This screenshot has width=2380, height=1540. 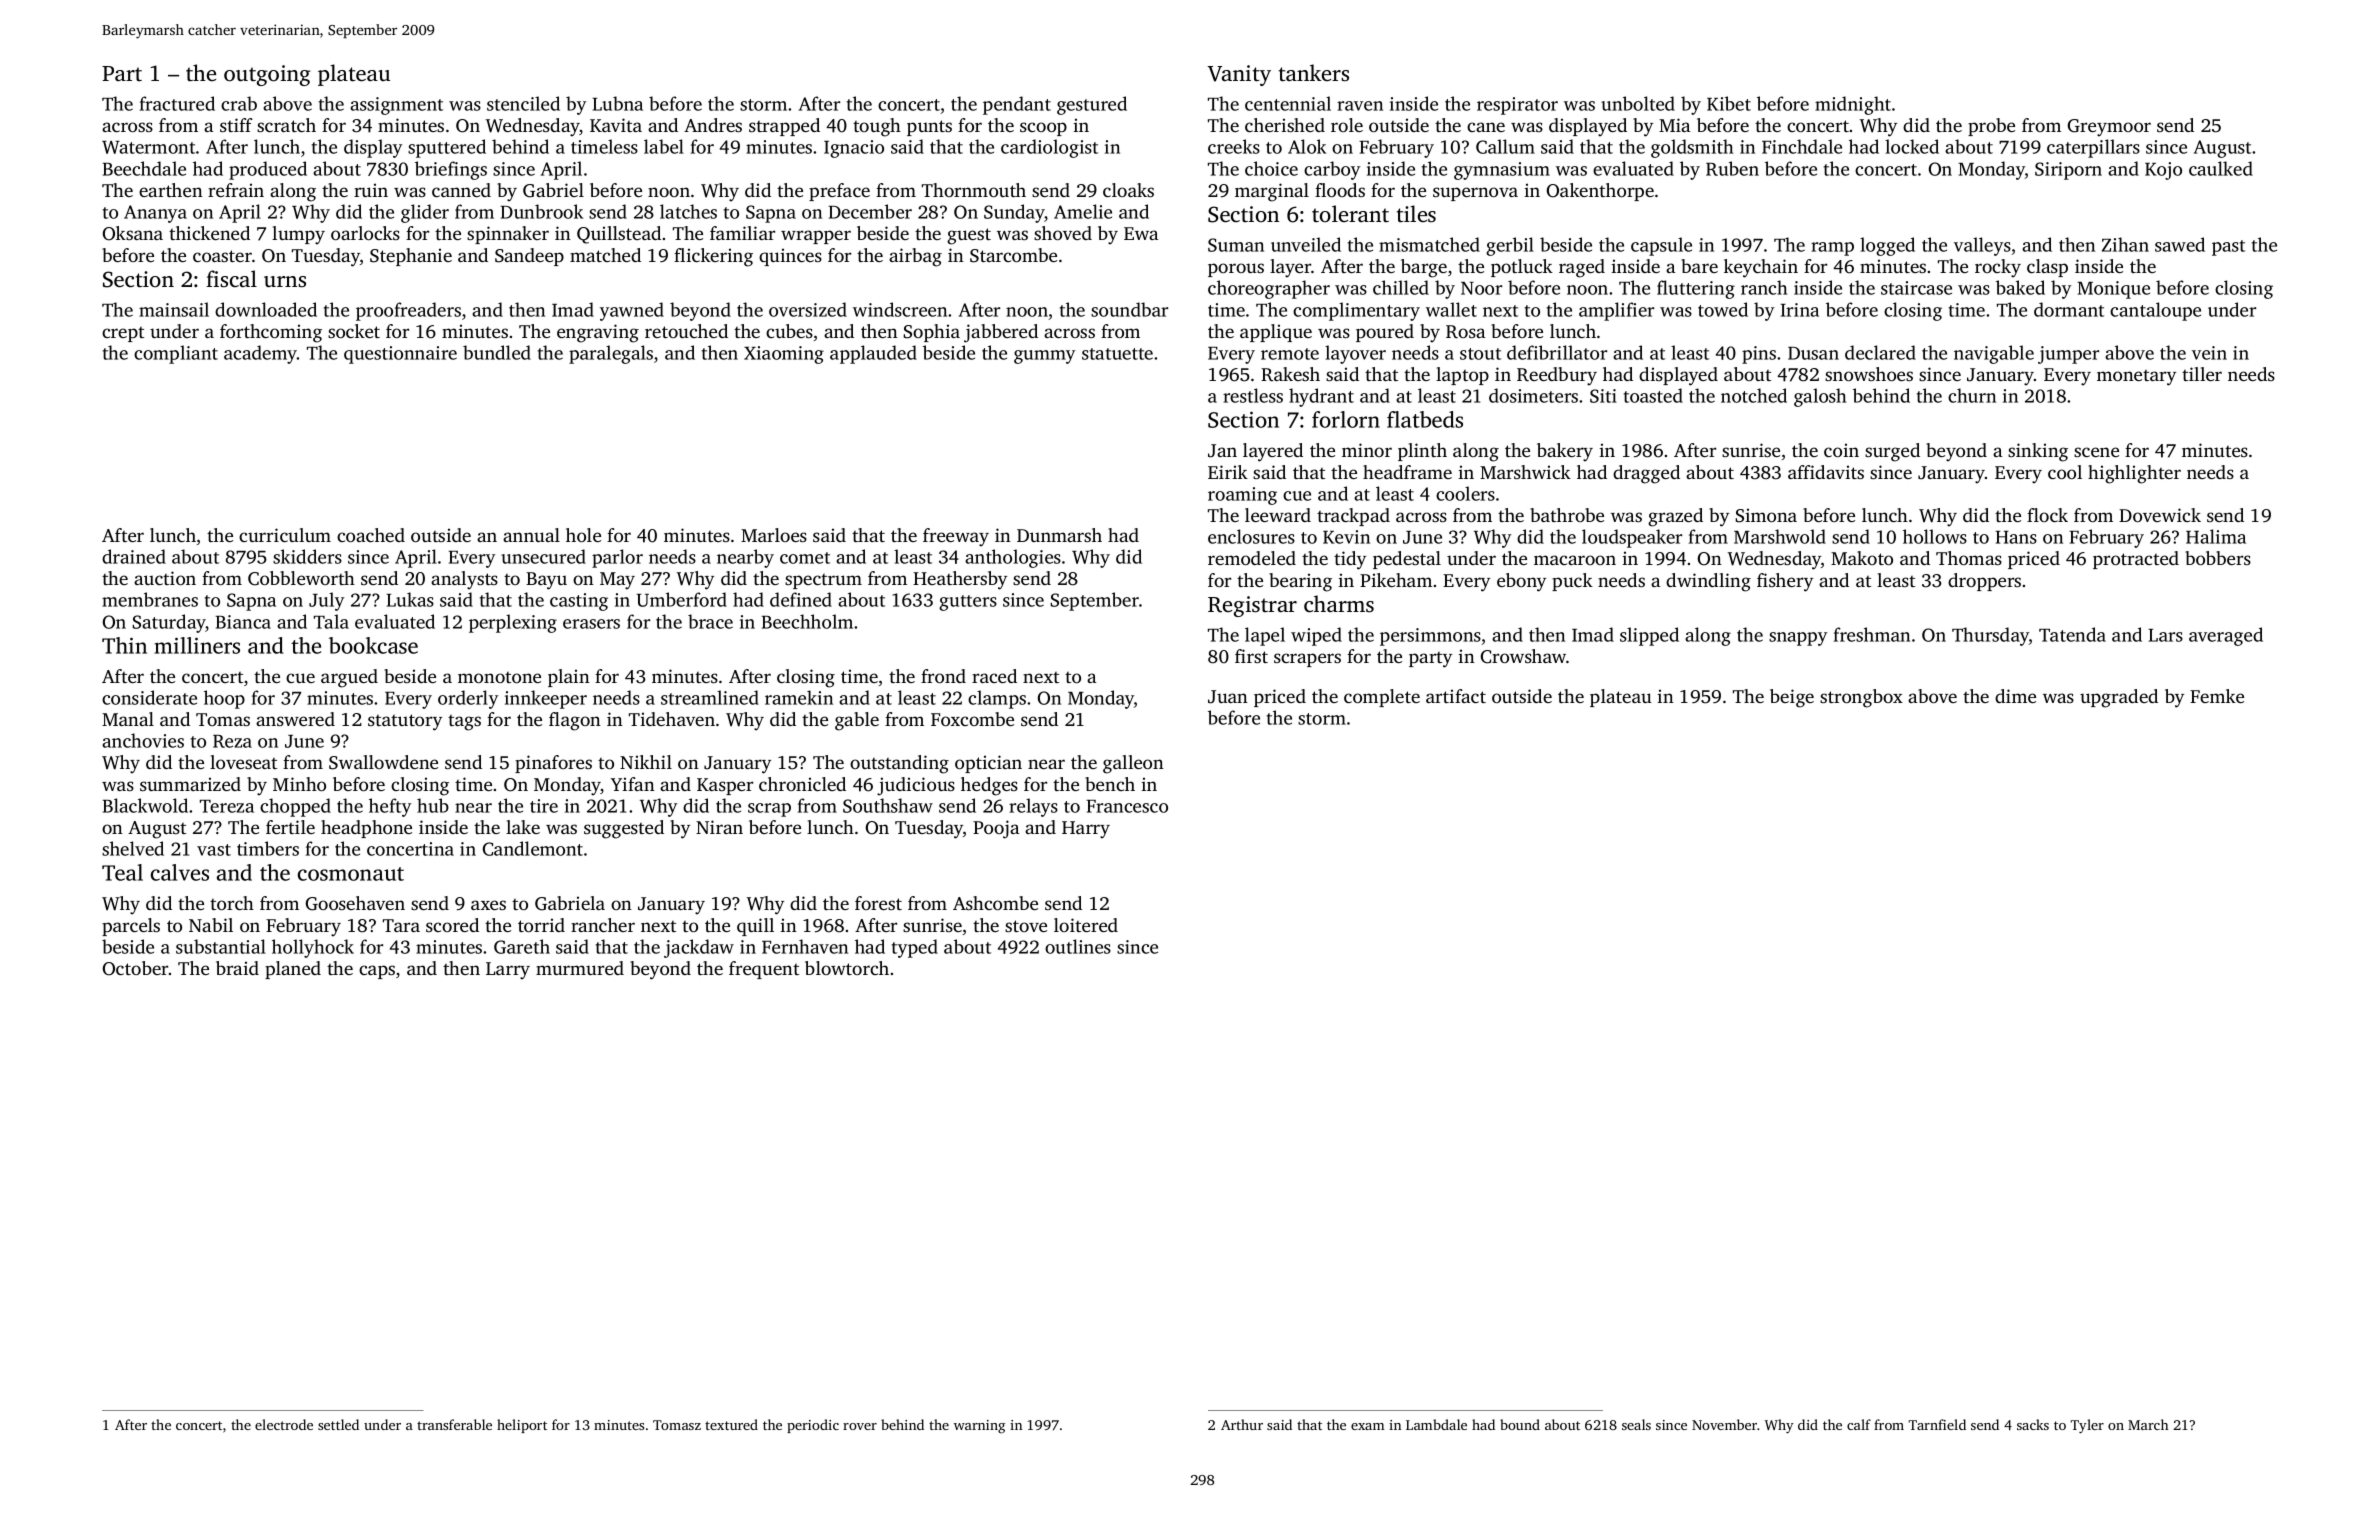 What do you see at coordinates (1861, 698) in the screenshot?
I see `strongbox` at bounding box center [1861, 698].
